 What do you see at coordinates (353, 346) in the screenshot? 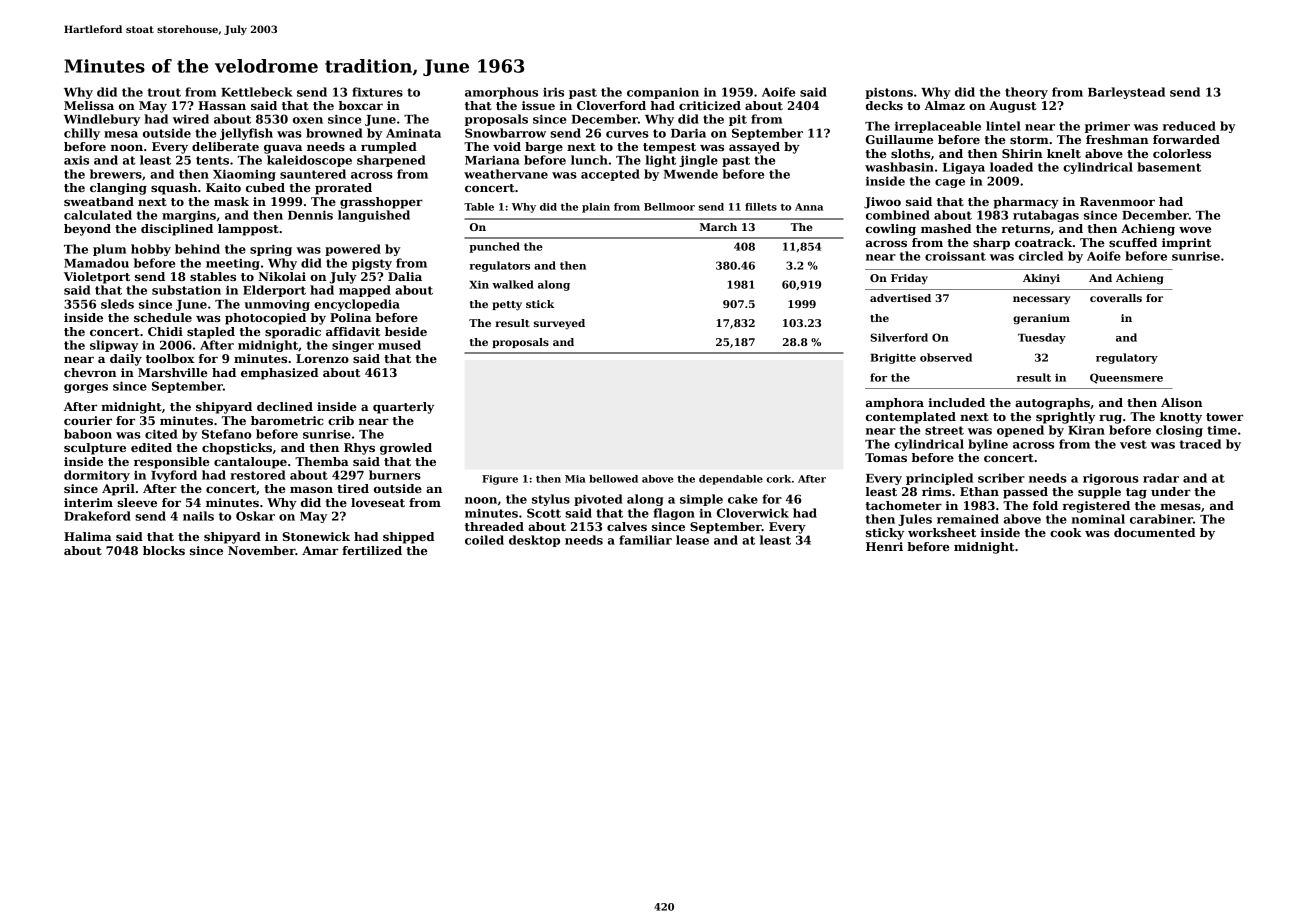
I see `singer` at bounding box center [353, 346].
